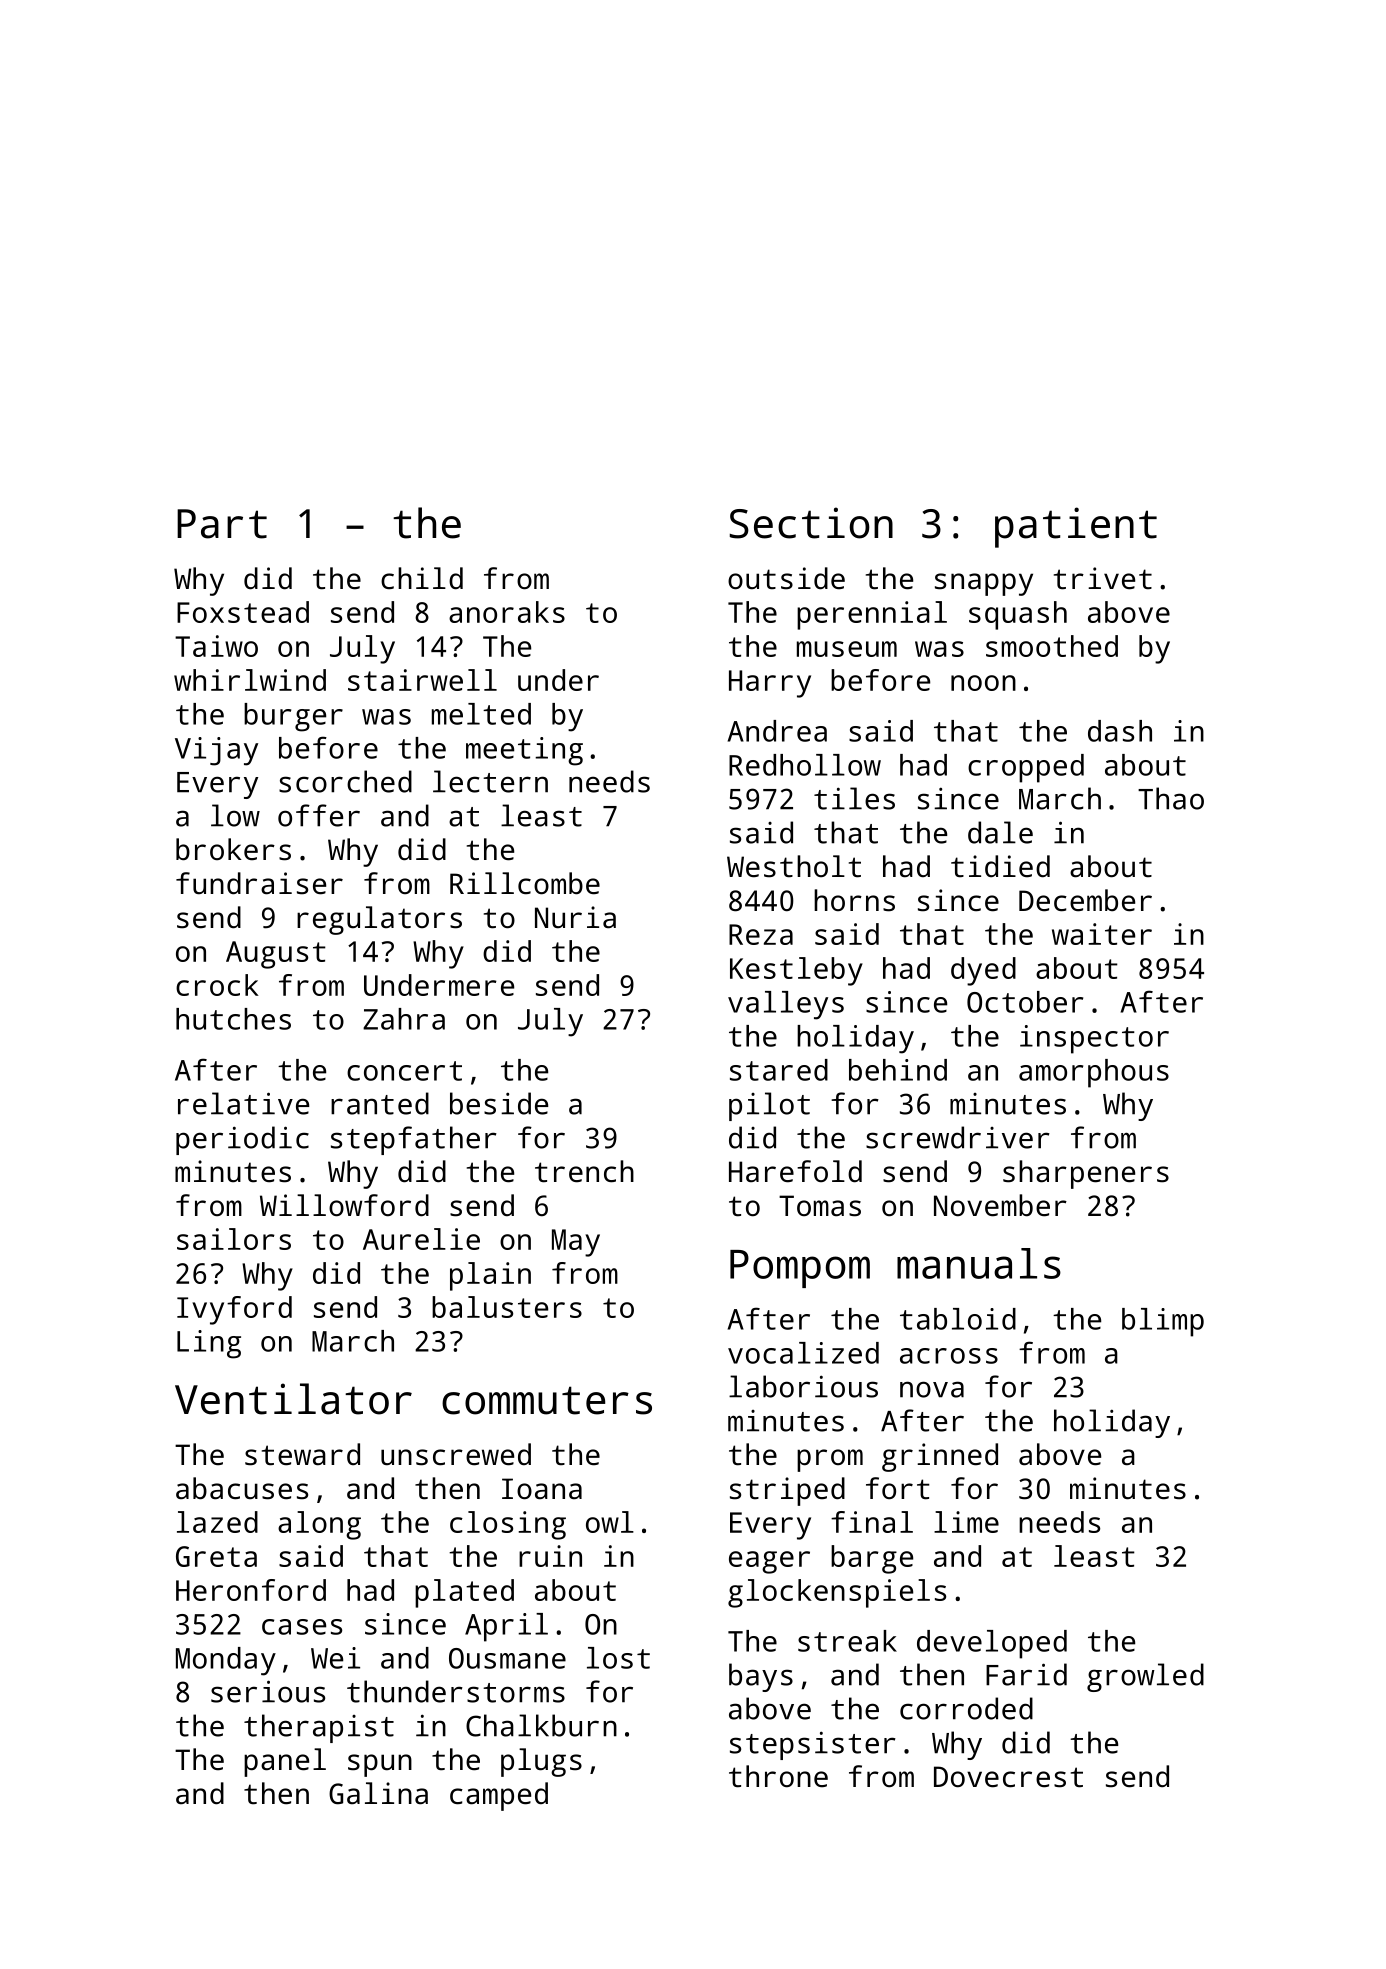 The width and height of the image is (1386, 1969). Describe the element at coordinates (811, 523) in the image. I see `Section` at that location.
